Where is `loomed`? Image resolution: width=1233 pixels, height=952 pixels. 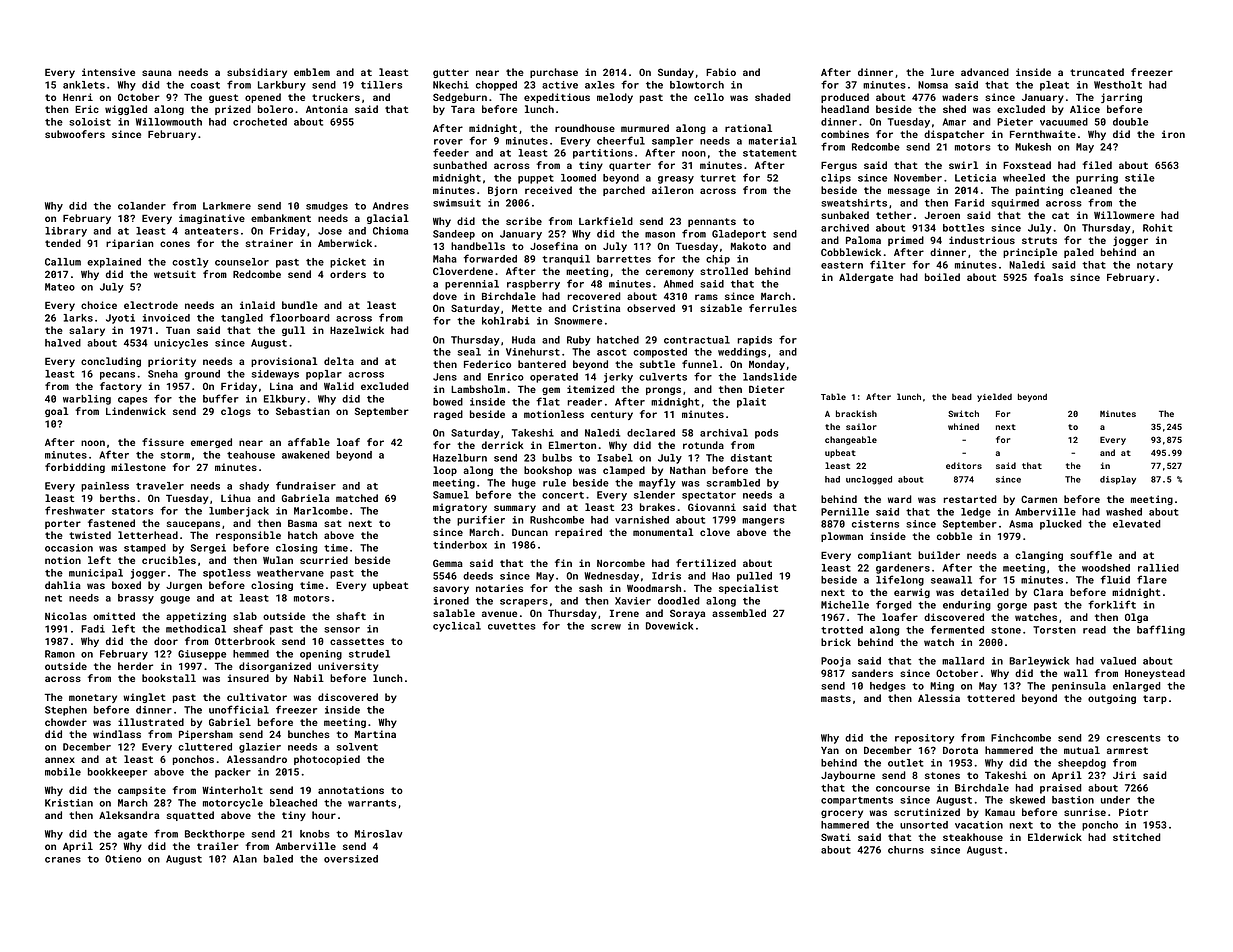
loomed is located at coordinates (578, 178).
